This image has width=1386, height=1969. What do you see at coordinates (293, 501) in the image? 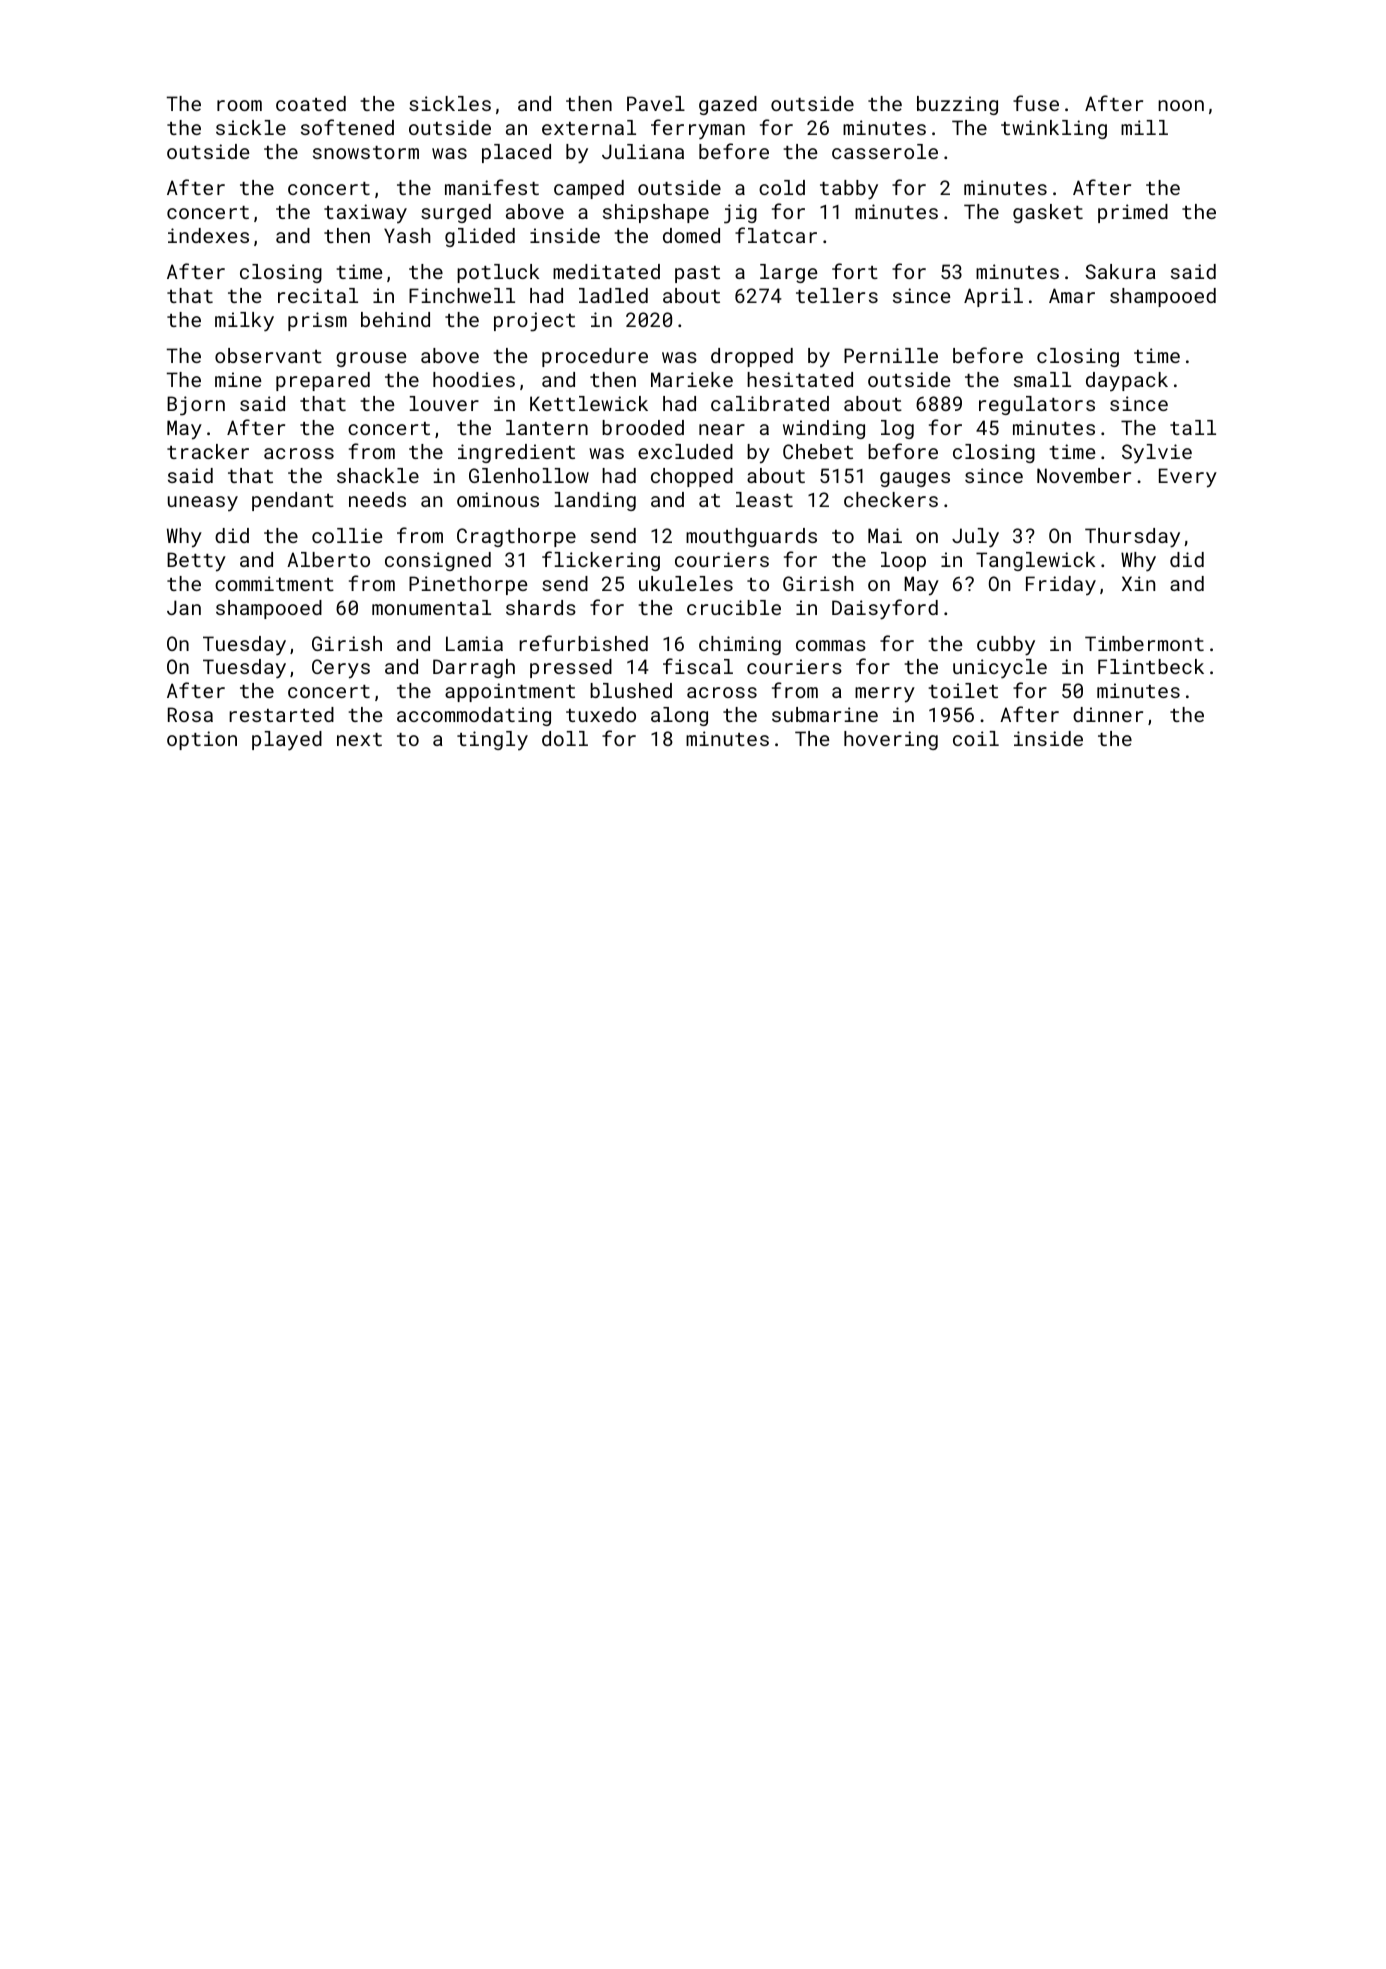
I see `pendant` at bounding box center [293, 501].
